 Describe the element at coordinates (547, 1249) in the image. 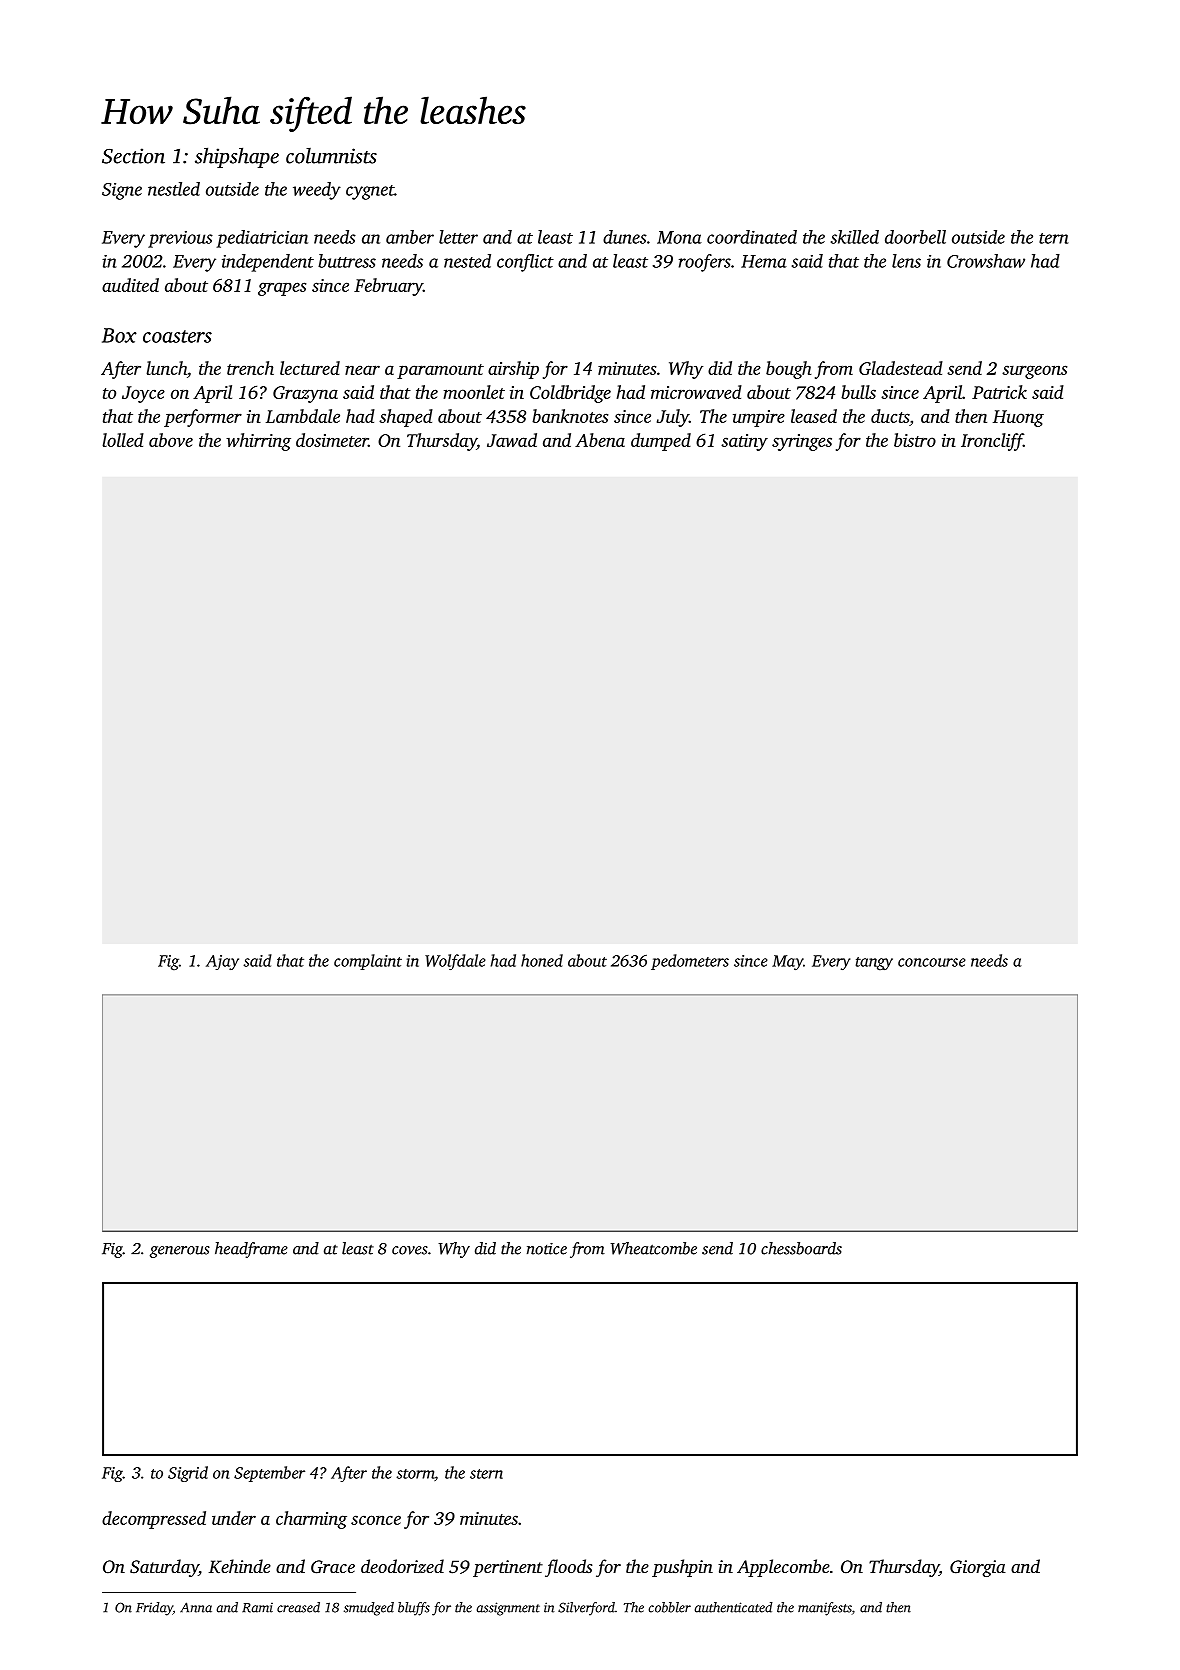

I see `notice` at that location.
